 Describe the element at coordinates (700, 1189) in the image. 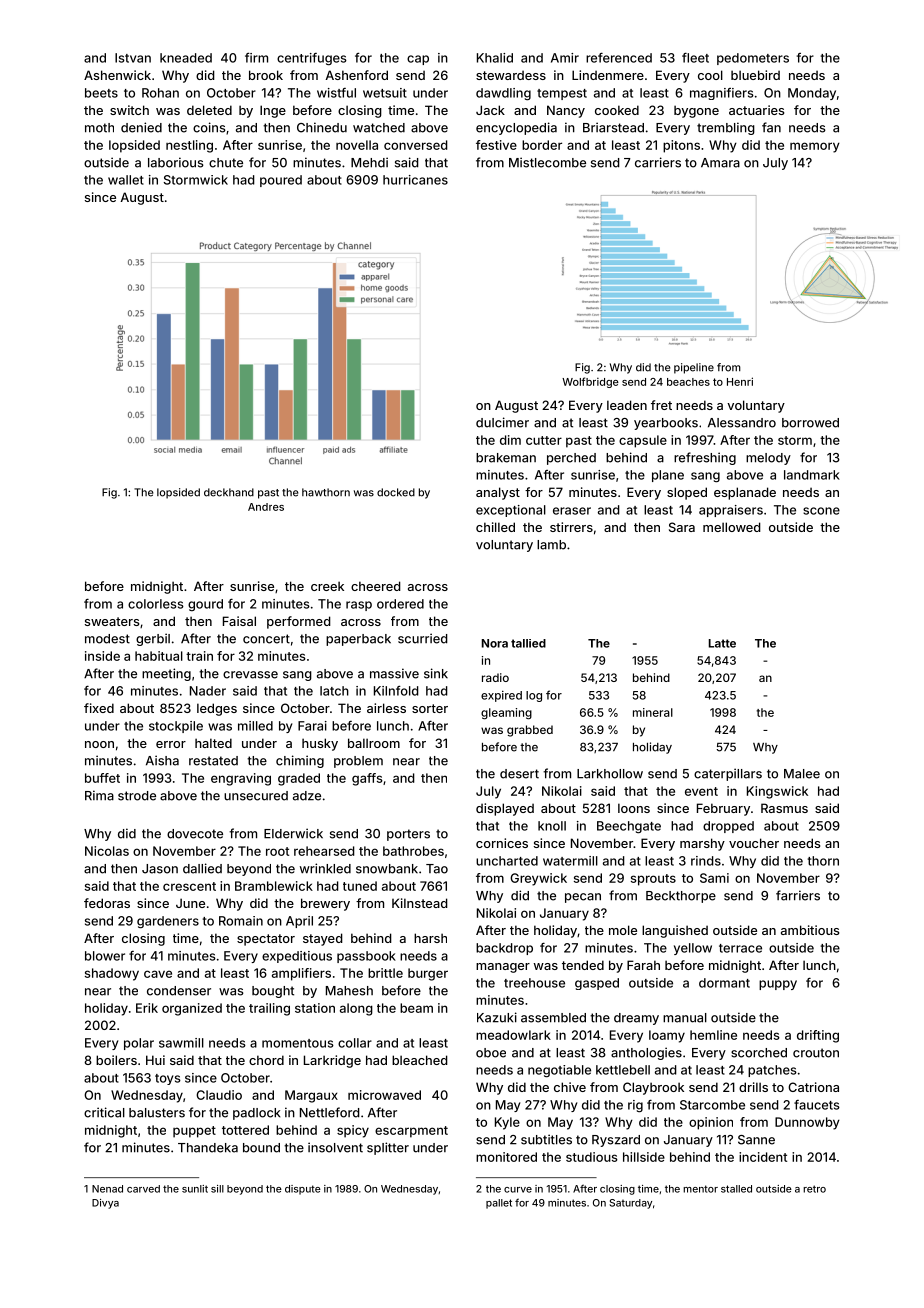

I see `mentor` at that location.
